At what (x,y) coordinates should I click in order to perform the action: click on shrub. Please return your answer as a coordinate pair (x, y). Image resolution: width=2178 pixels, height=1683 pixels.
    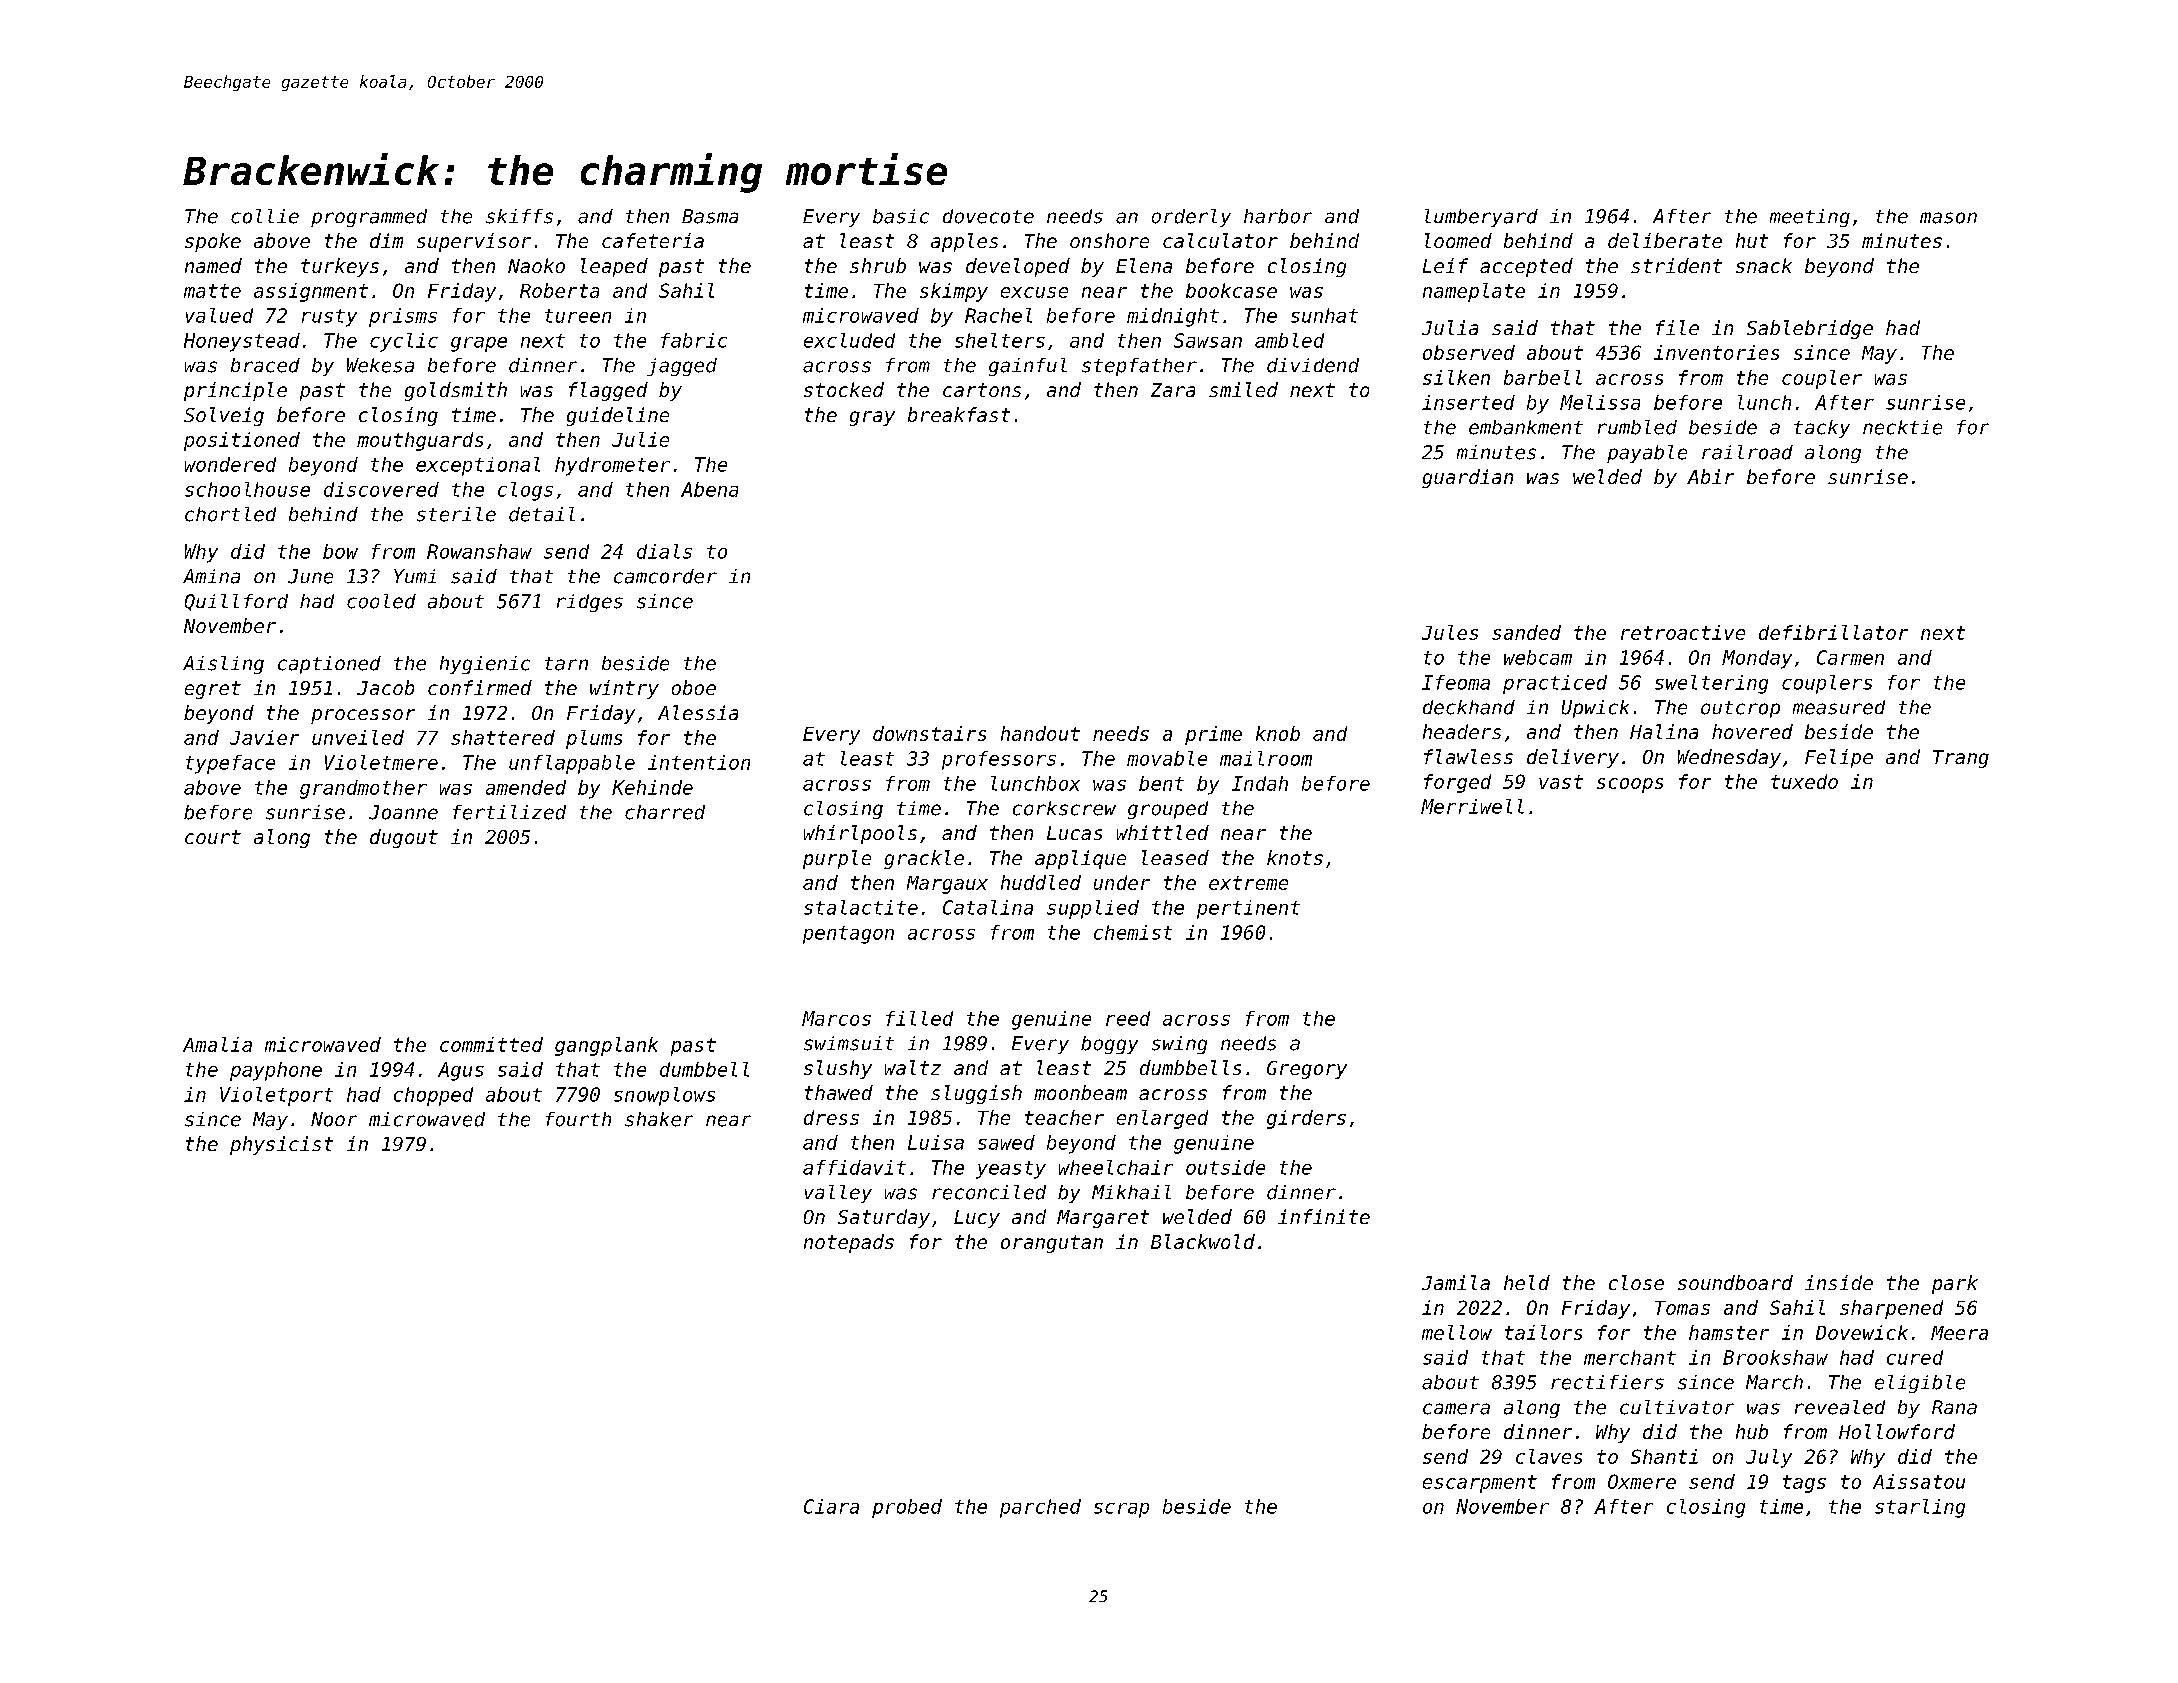
    Looking at the image, I should click on (878, 265).
